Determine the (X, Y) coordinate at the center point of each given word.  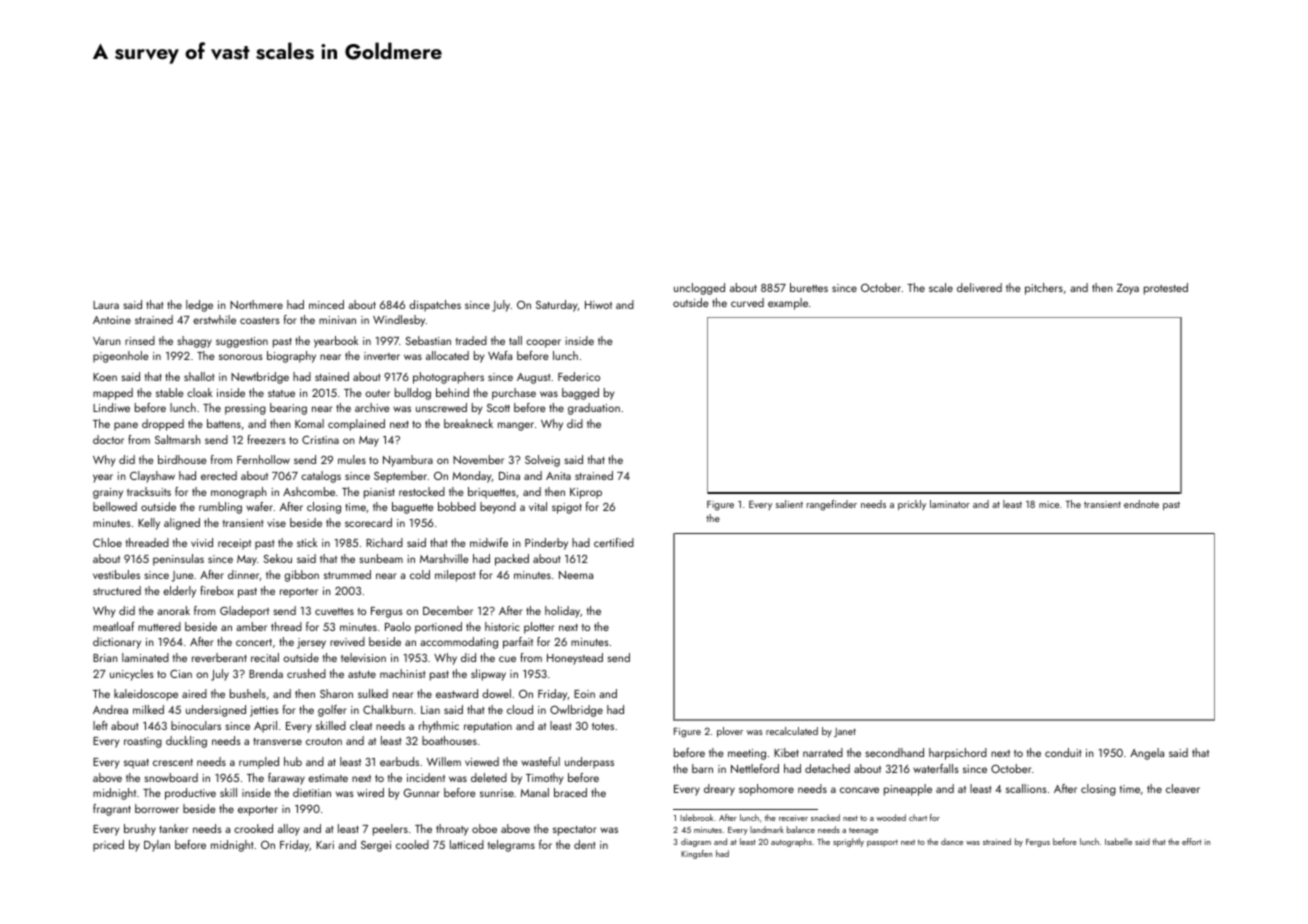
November (478, 459)
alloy (289, 830)
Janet (845, 732)
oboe (484, 828)
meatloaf (114, 626)
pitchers (1044, 289)
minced (326, 304)
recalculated (792, 731)
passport (882, 843)
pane (126, 426)
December (448, 610)
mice (1049, 504)
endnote (1141, 504)
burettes (809, 287)
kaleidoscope (146, 695)
